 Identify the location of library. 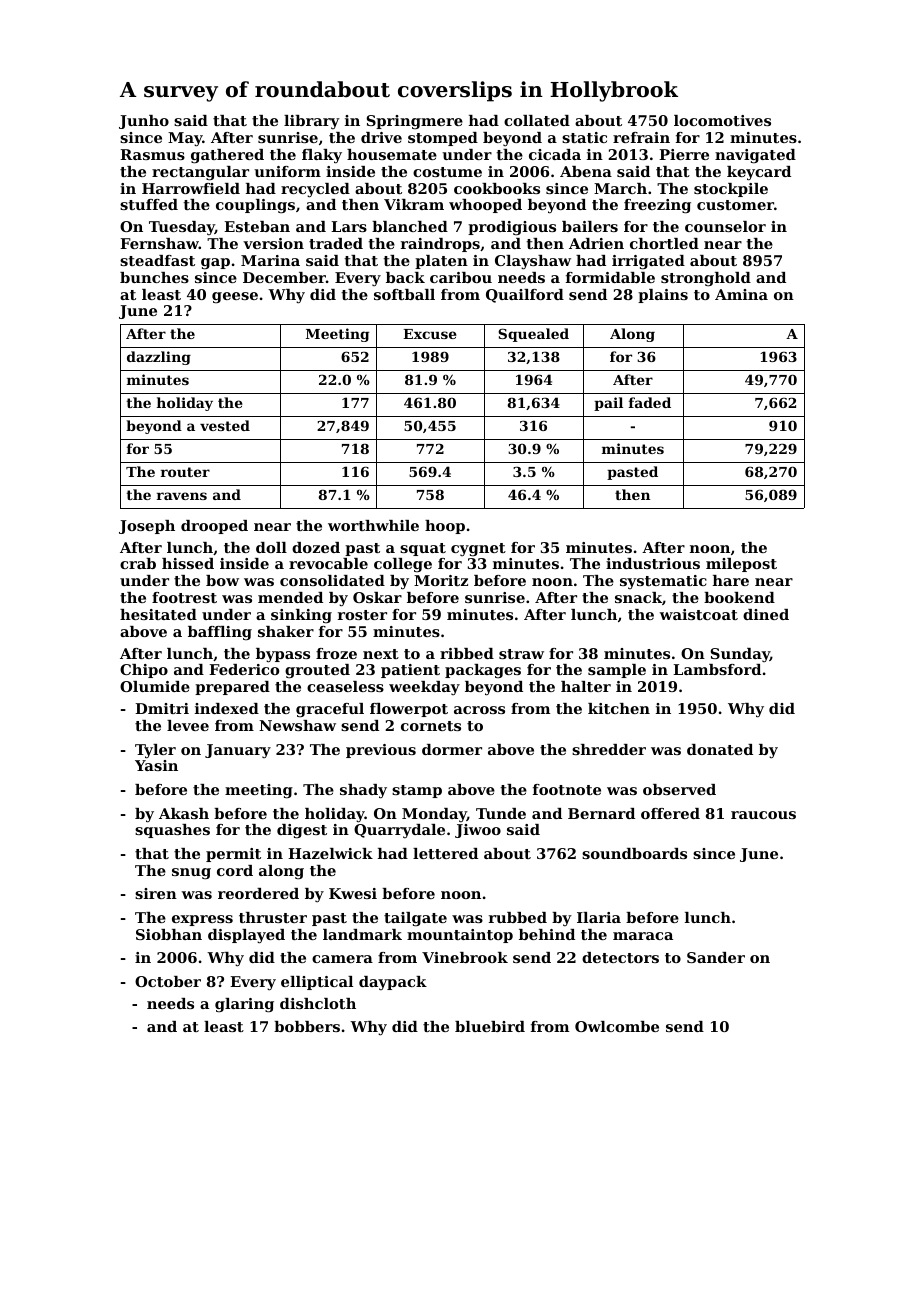
(312, 122).
